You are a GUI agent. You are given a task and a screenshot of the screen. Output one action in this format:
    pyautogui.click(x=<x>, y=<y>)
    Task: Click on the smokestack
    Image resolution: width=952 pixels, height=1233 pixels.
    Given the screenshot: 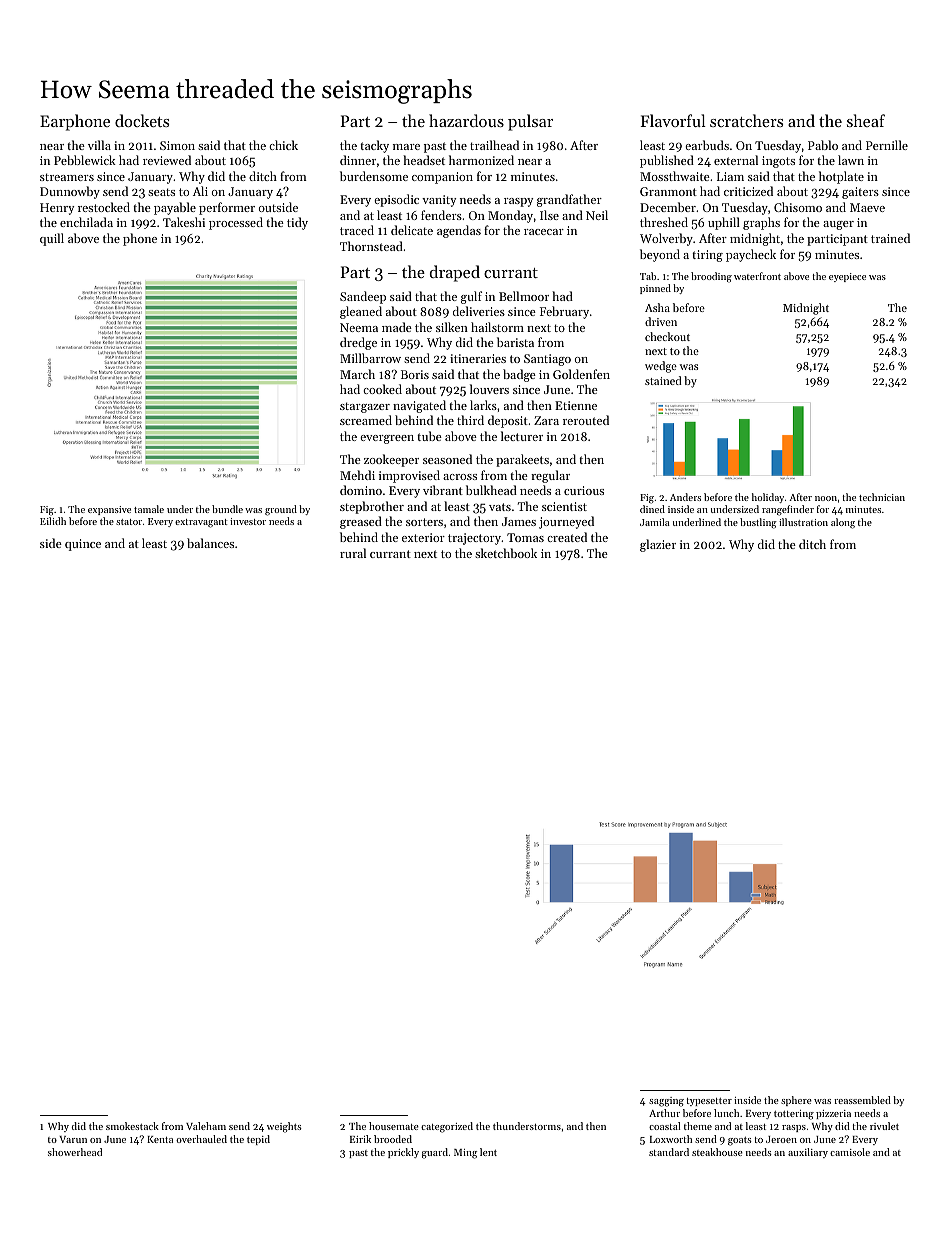 What is the action you would take?
    pyautogui.click(x=132, y=1126)
